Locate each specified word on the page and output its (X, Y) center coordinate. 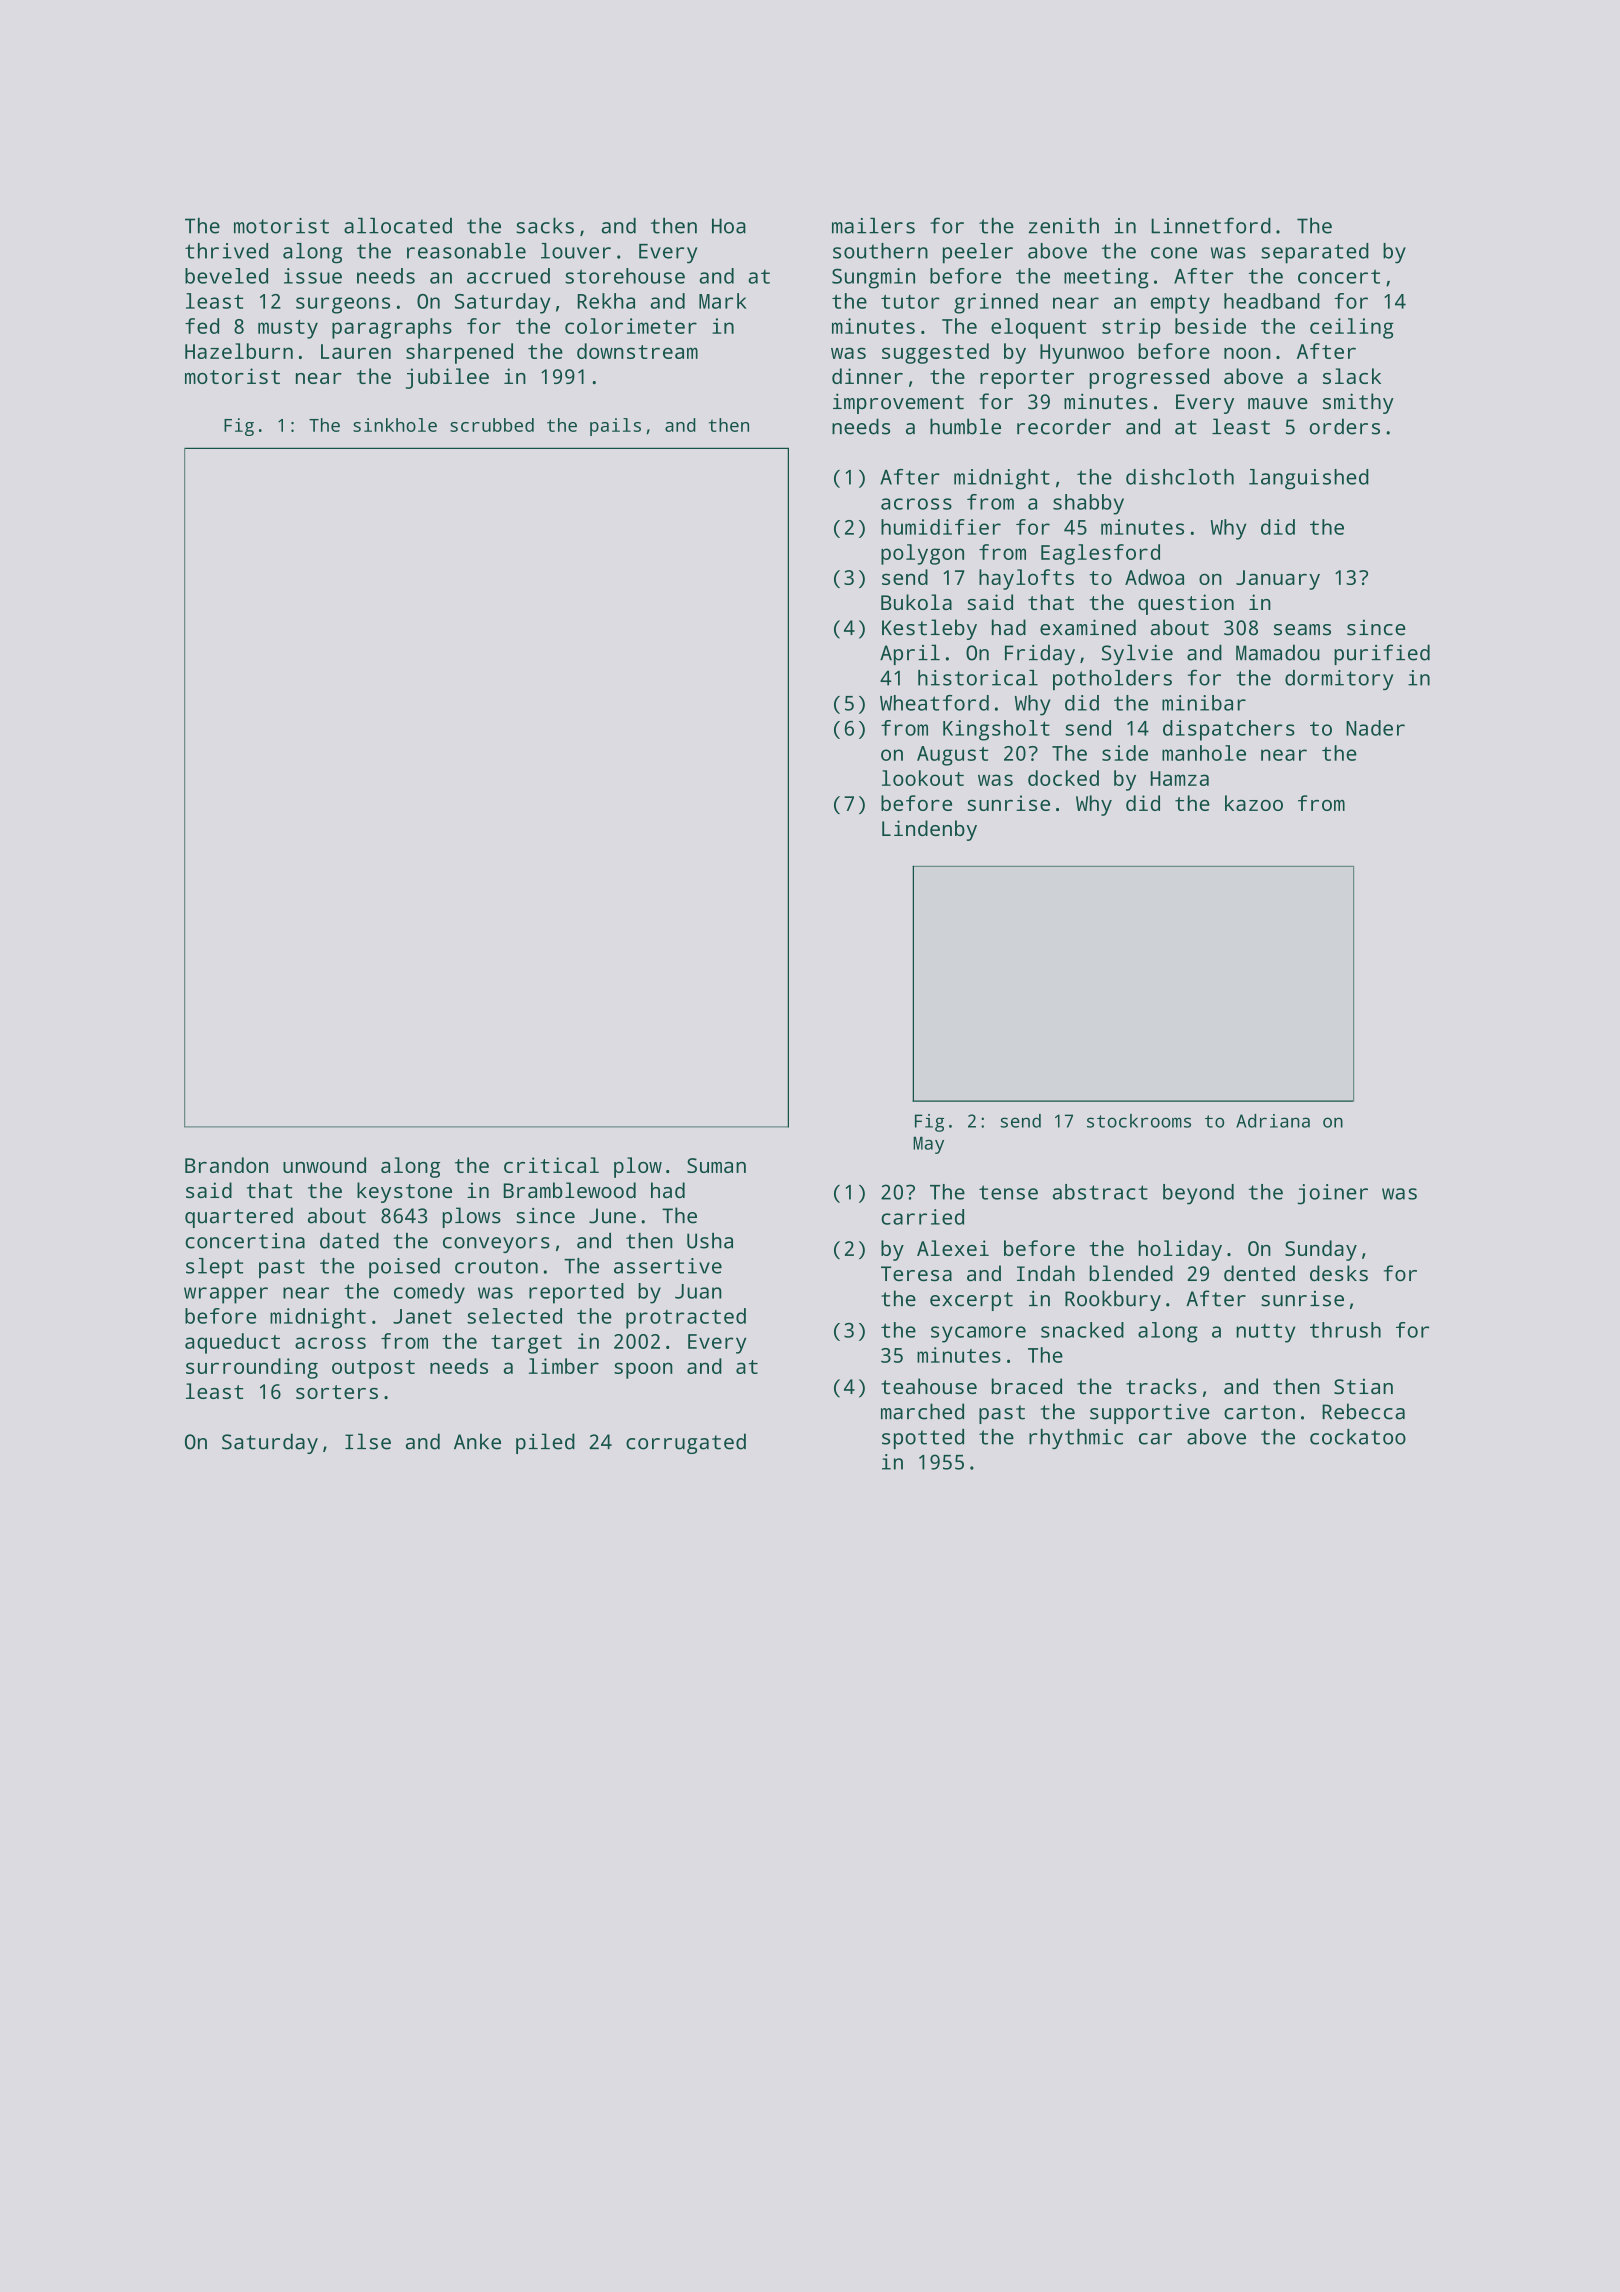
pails (615, 427)
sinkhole (395, 425)
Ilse (368, 1441)
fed (202, 326)
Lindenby (929, 830)
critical (551, 1165)
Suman (716, 1165)
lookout (923, 778)
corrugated (686, 1443)
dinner (867, 376)
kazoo (1254, 803)
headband (1272, 301)
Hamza (1180, 778)
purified (1382, 654)
